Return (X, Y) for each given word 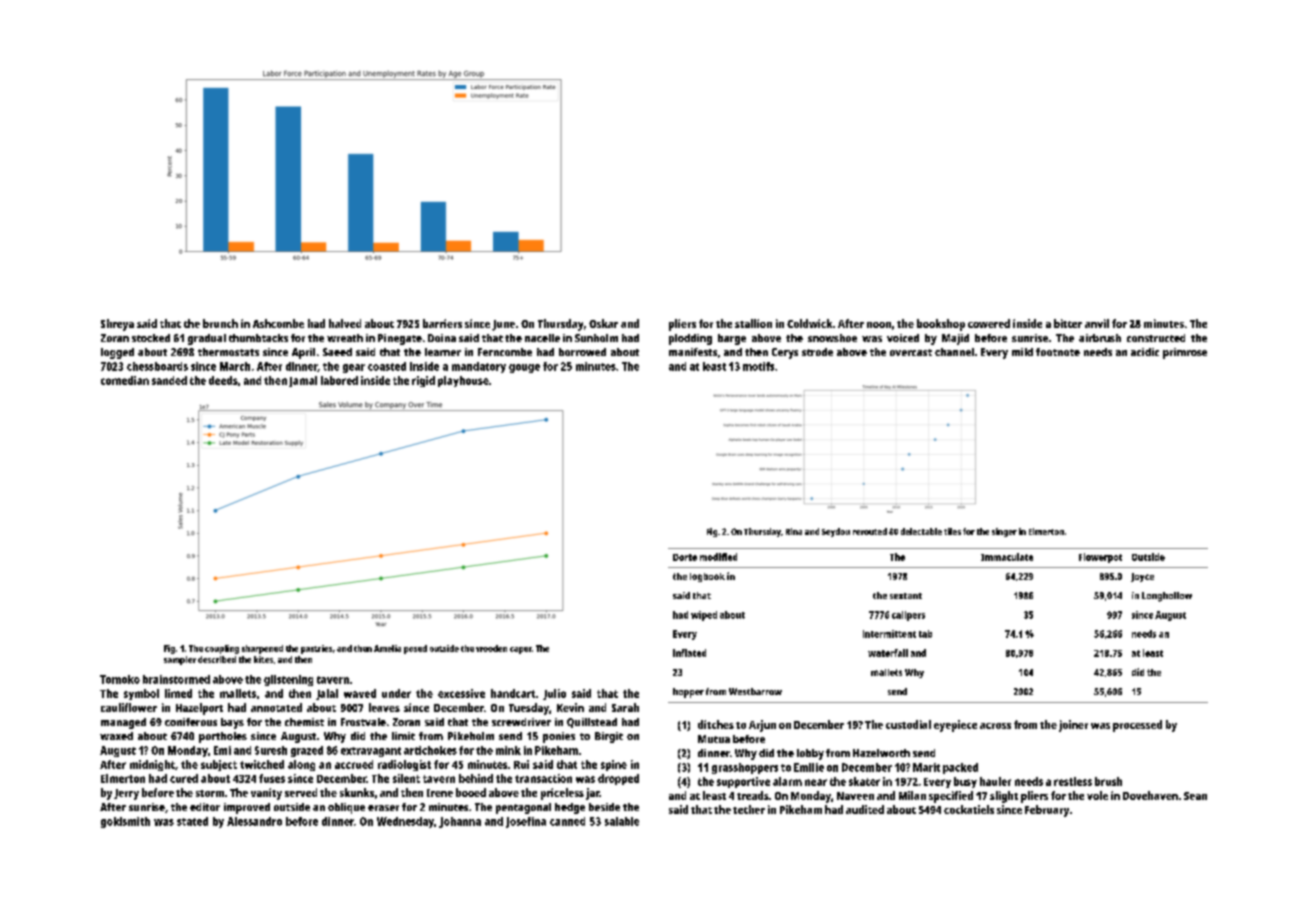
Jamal (303, 381)
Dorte (685, 557)
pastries (316, 649)
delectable (921, 531)
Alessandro (254, 821)
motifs (758, 366)
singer (1004, 532)
